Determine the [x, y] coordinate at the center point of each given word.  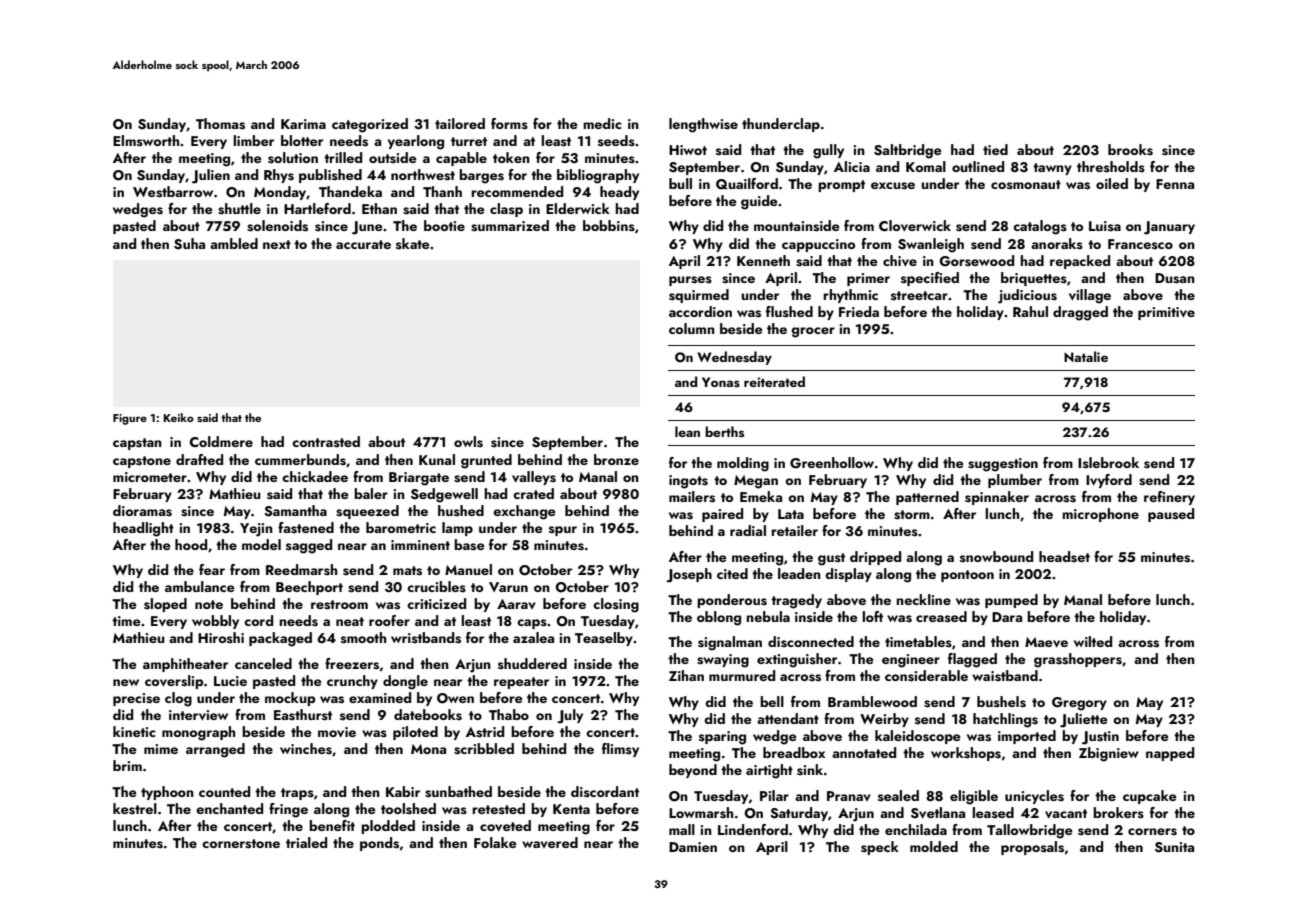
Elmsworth [146, 141]
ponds [379, 844]
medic [602, 123]
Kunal [437, 459]
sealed [898, 796]
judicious [1027, 296]
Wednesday [734, 358]
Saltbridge [908, 151]
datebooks [428, 715]
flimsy [620, 750]
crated [533, 493]
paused [1171, 515]
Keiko [179, 417]
